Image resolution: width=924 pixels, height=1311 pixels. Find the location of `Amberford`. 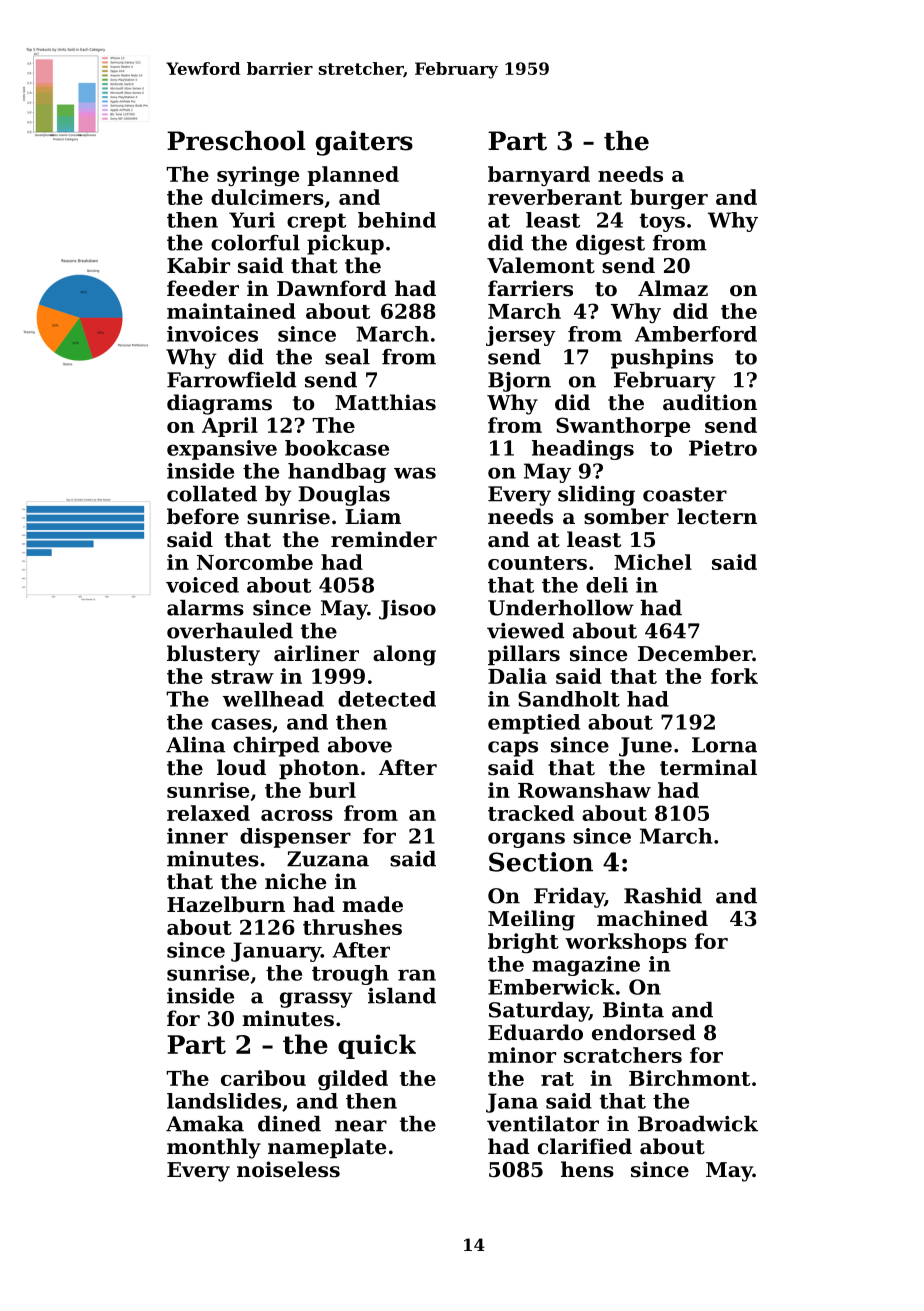

Amberford is located at coordinates (696, 334).
